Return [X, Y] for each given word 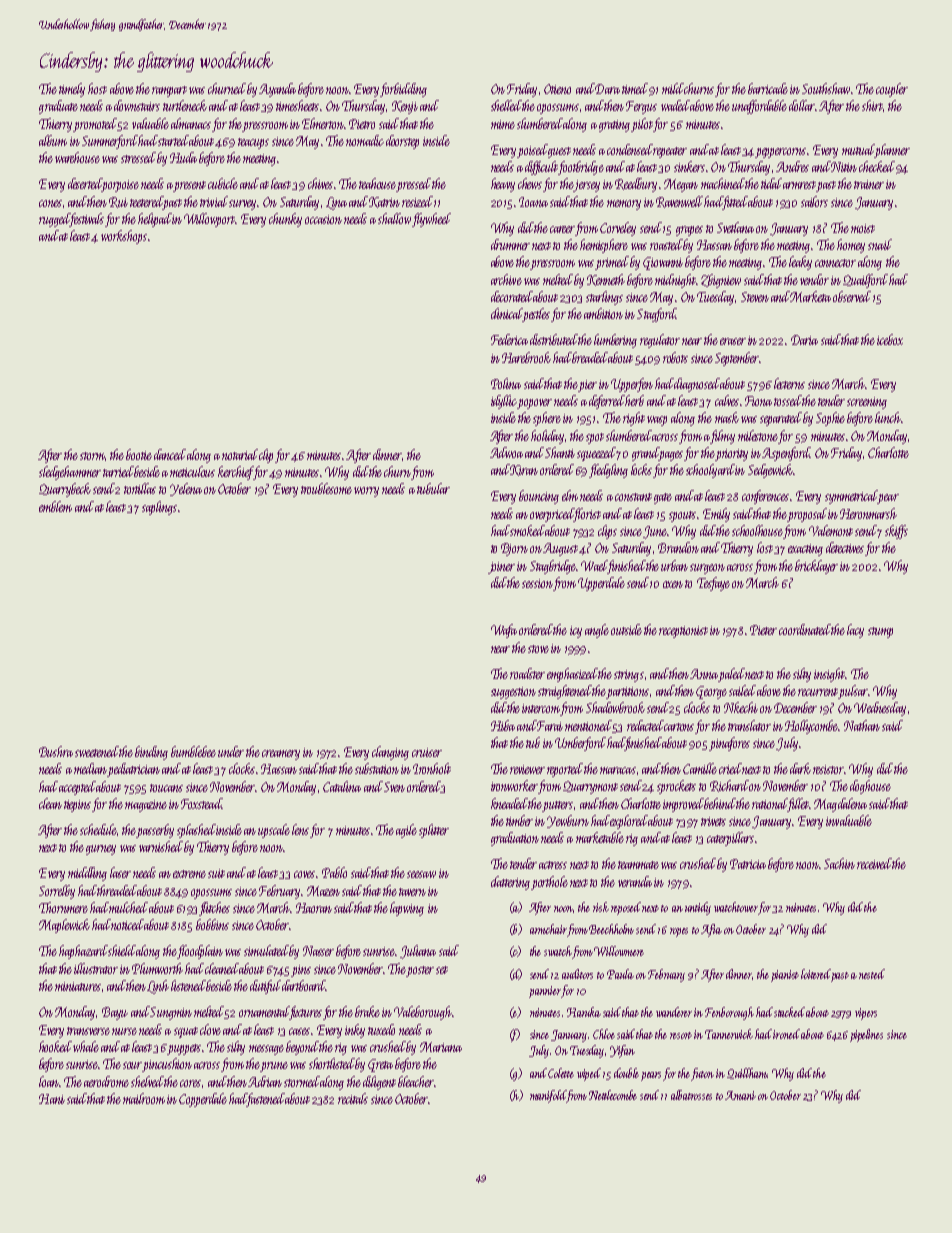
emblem [55, 506]
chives [320, 183]
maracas [618, 770]
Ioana [533, 202]
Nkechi [741, 707]
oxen [673, 584]
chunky [285, 220]
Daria [804, 340]
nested [872, 974]
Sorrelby [57, 892]
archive [506, 279]
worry [366, 492]
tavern [412, 892]
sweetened [97, 751]
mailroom [144, 1098]
